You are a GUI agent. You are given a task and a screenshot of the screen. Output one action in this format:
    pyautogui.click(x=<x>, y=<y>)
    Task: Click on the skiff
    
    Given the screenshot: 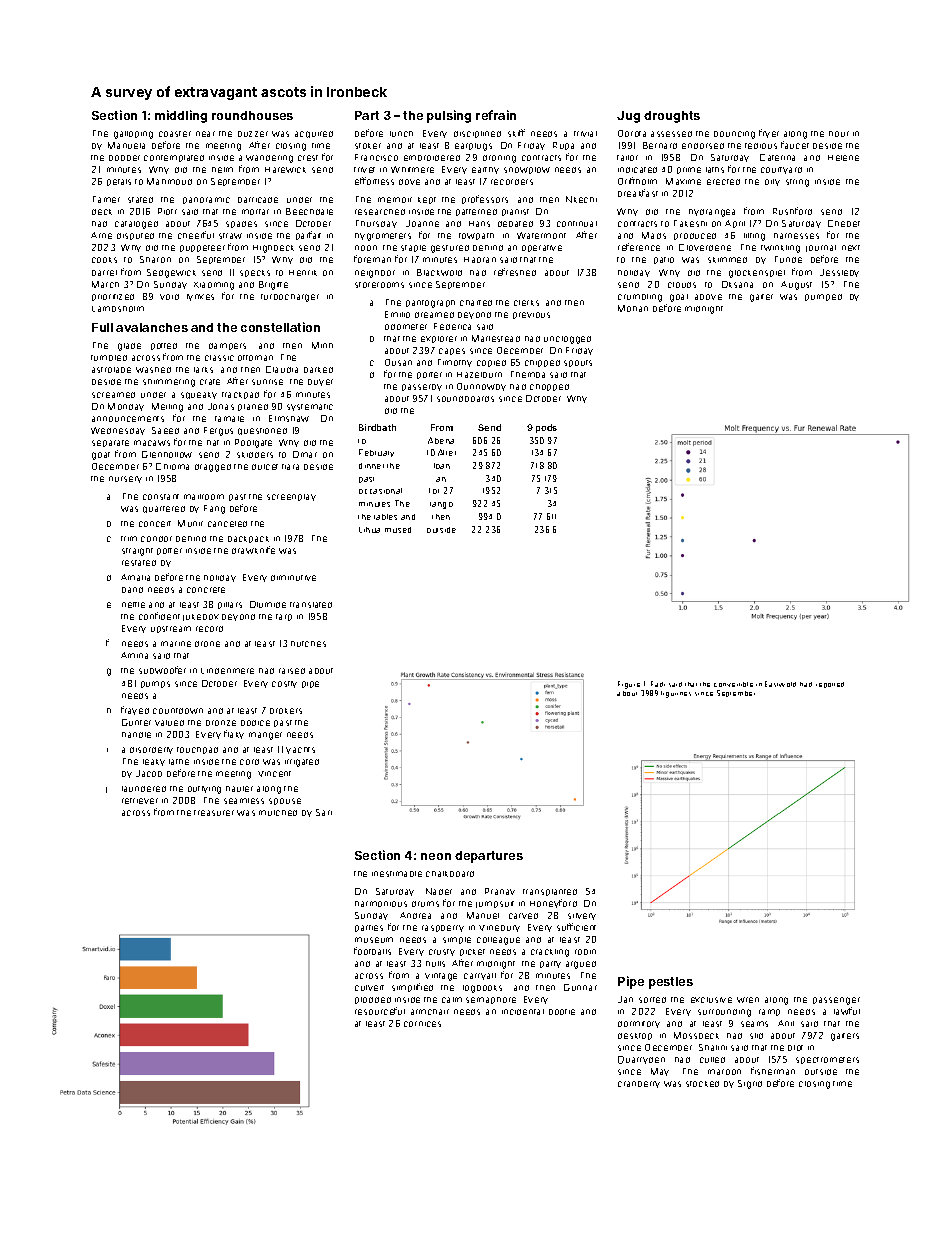 What is the action you would take?
    pyautogui.click(x=516, y=133)
